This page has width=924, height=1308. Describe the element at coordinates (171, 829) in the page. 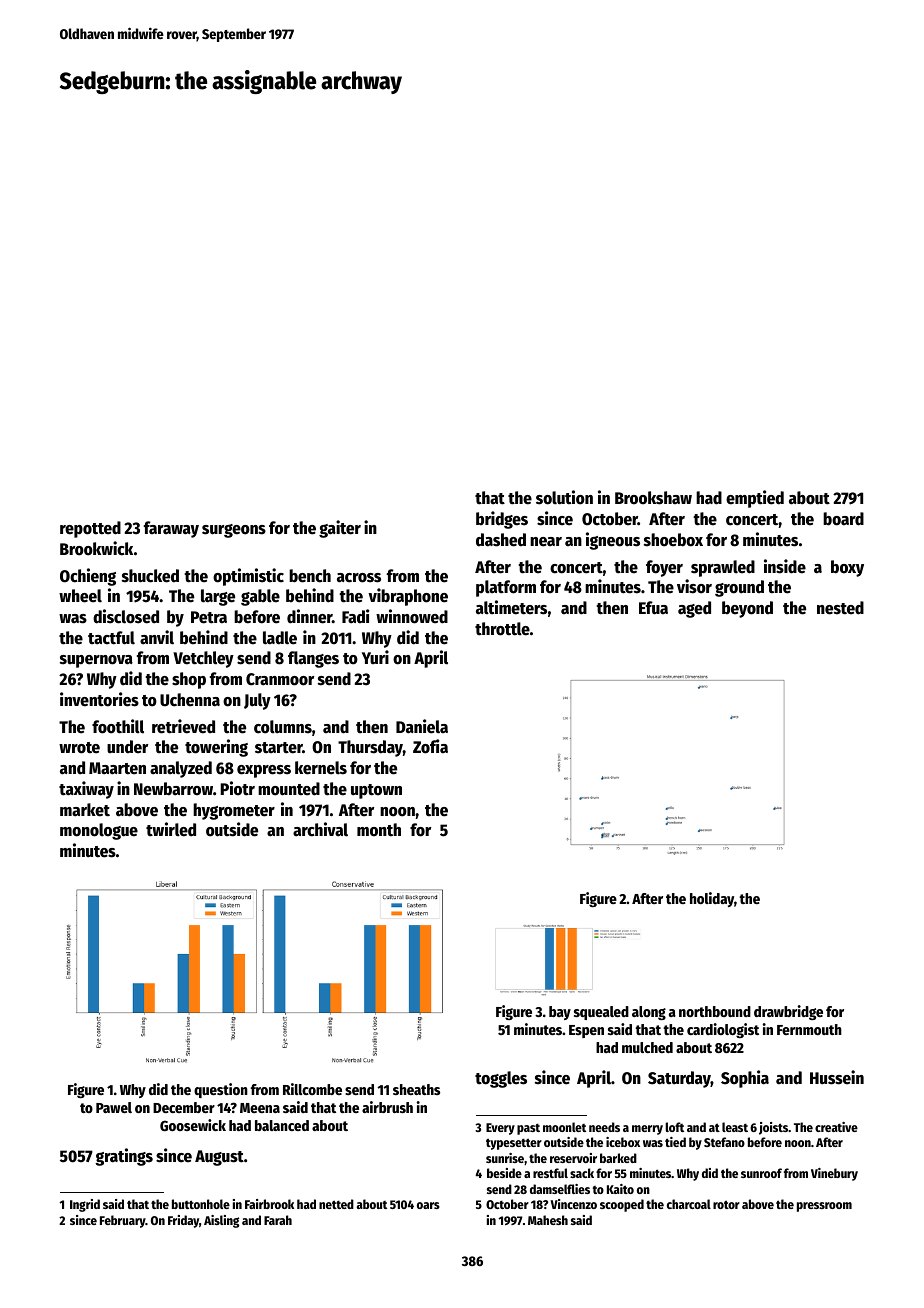

I see `twirled` at that location.
